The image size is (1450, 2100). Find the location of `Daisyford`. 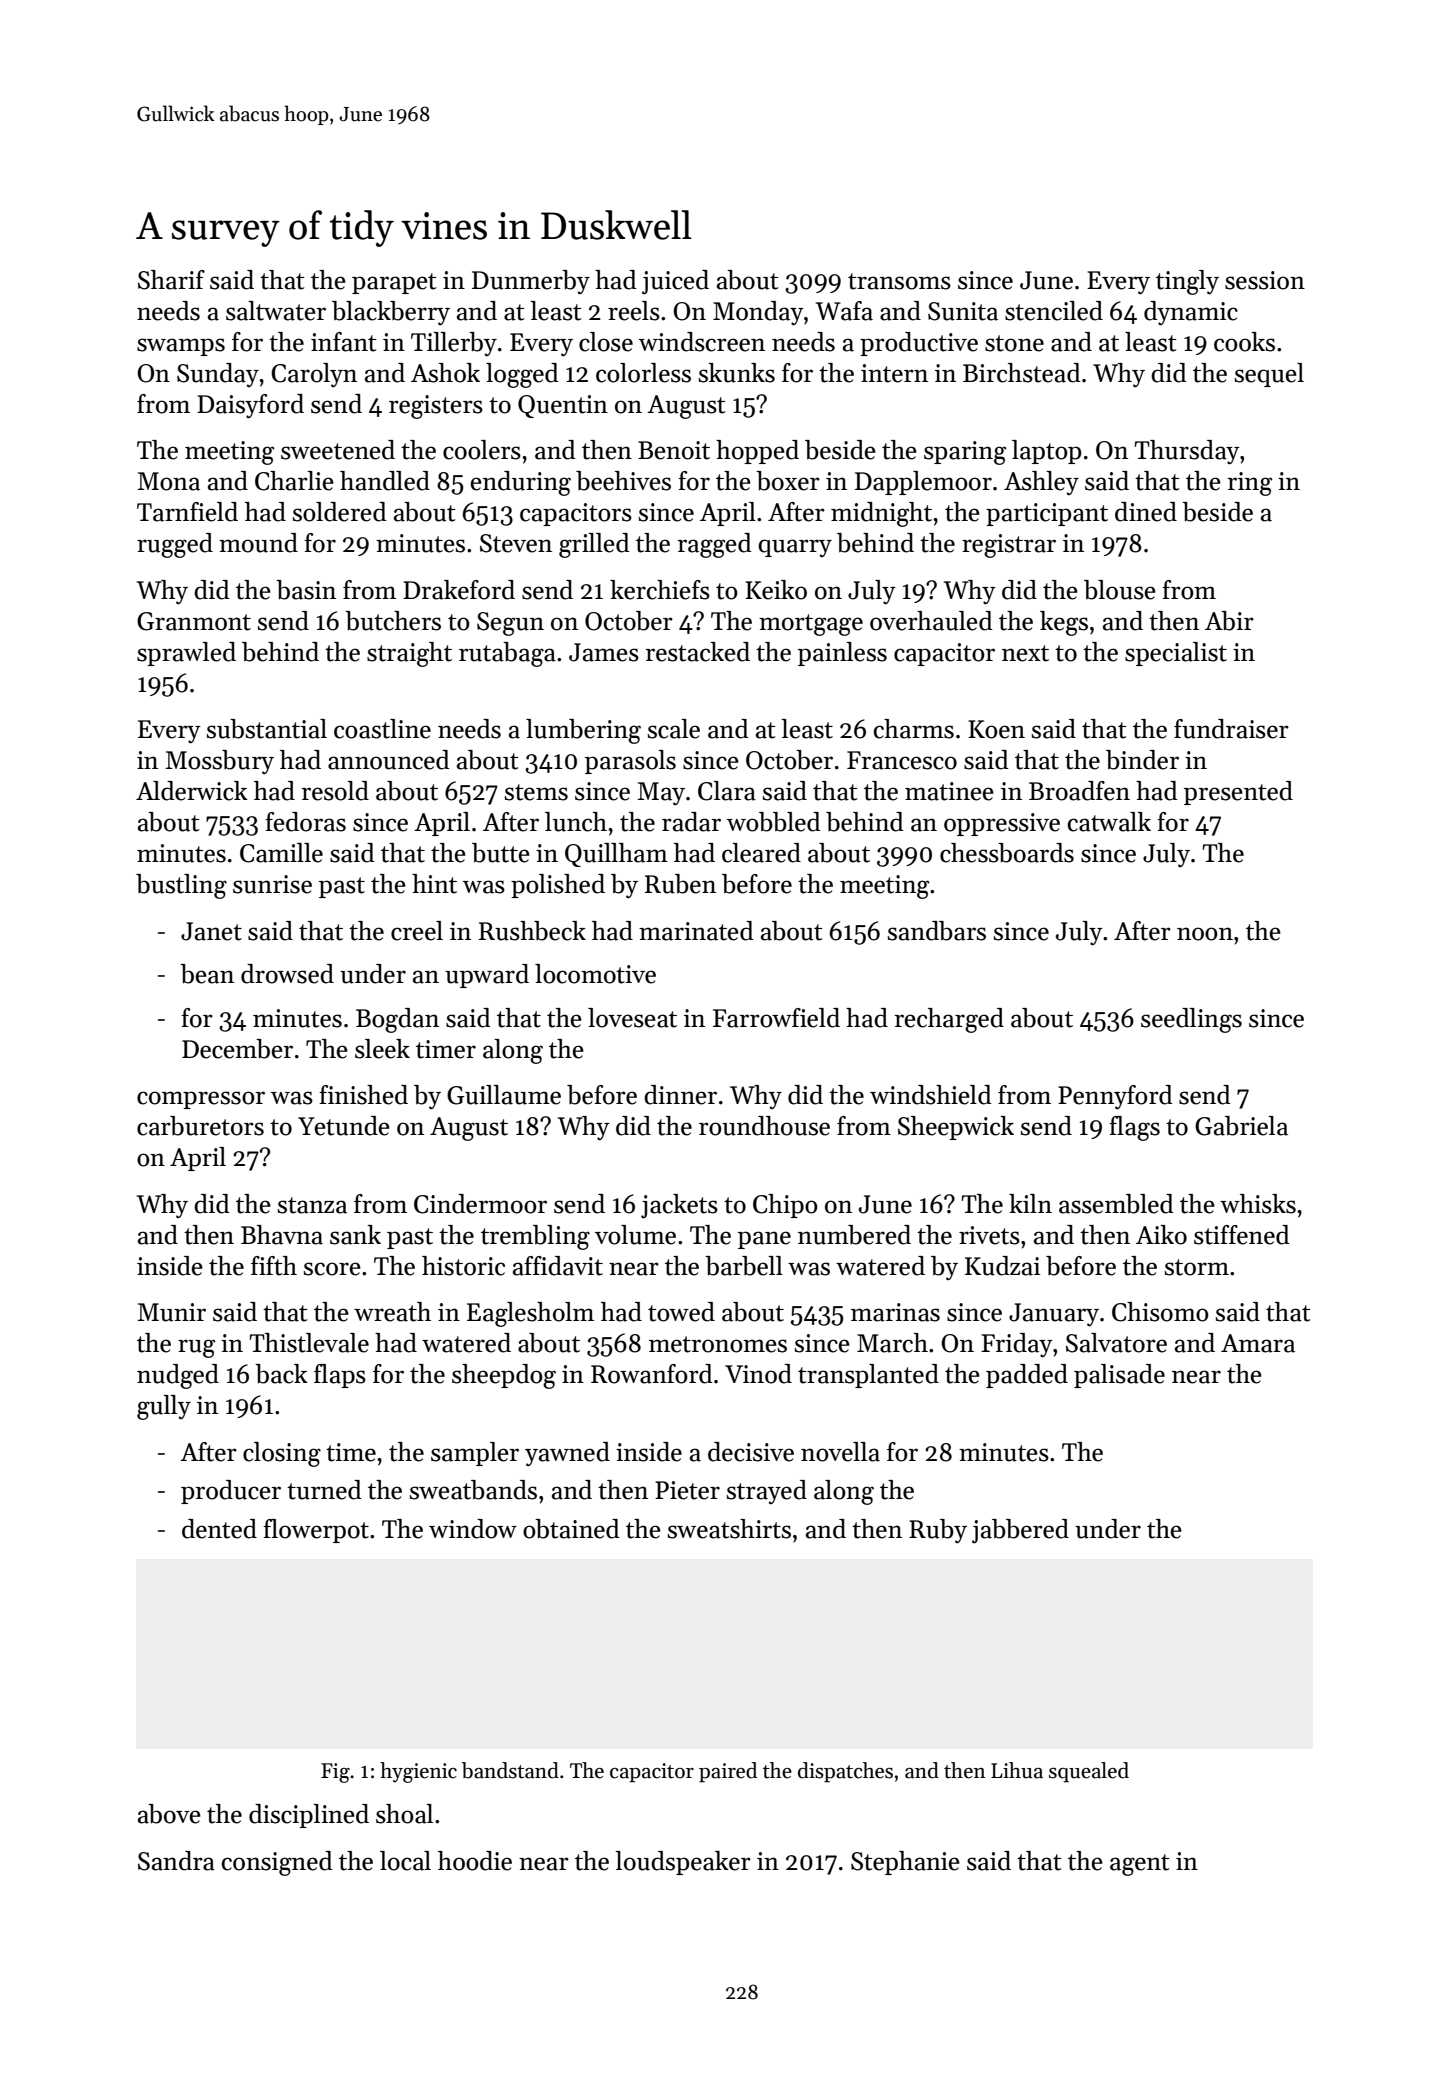

Daisyford is located at coordinates (250, 406).
